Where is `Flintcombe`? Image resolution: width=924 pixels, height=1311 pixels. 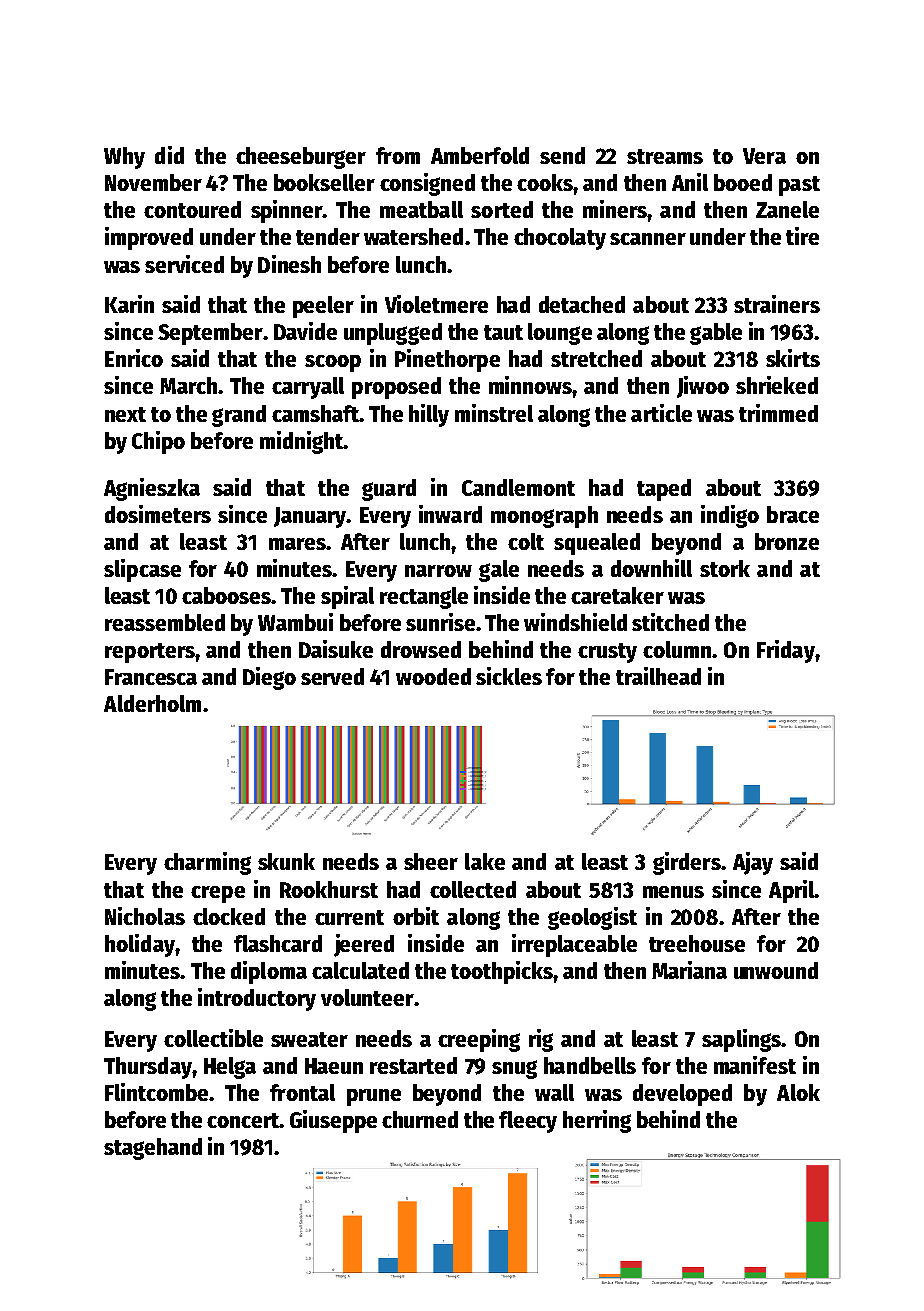 Flintcombe is located at coordinates (156, 1092).
